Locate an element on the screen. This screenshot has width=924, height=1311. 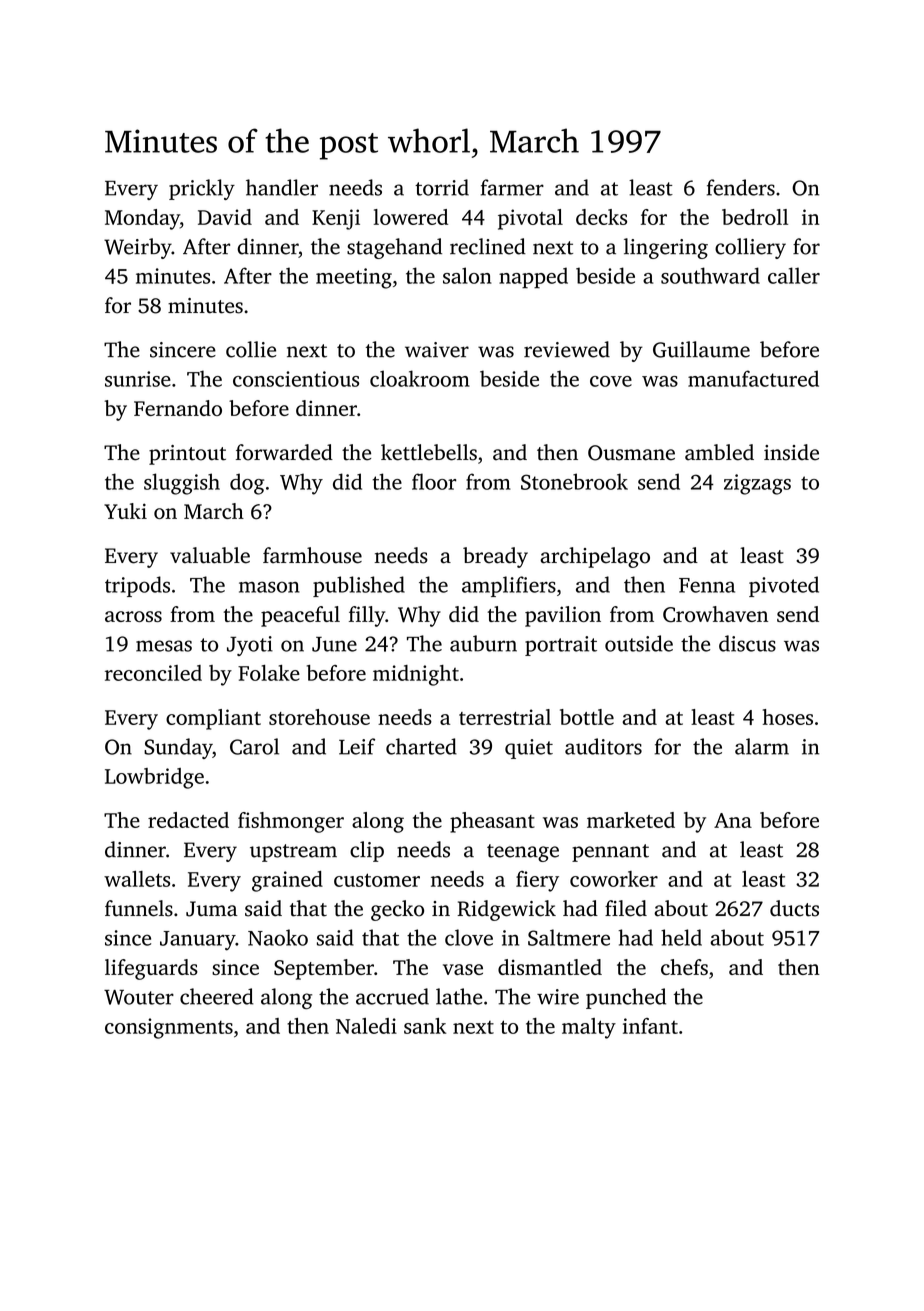
meeting is located at coordinates (354, 278).
